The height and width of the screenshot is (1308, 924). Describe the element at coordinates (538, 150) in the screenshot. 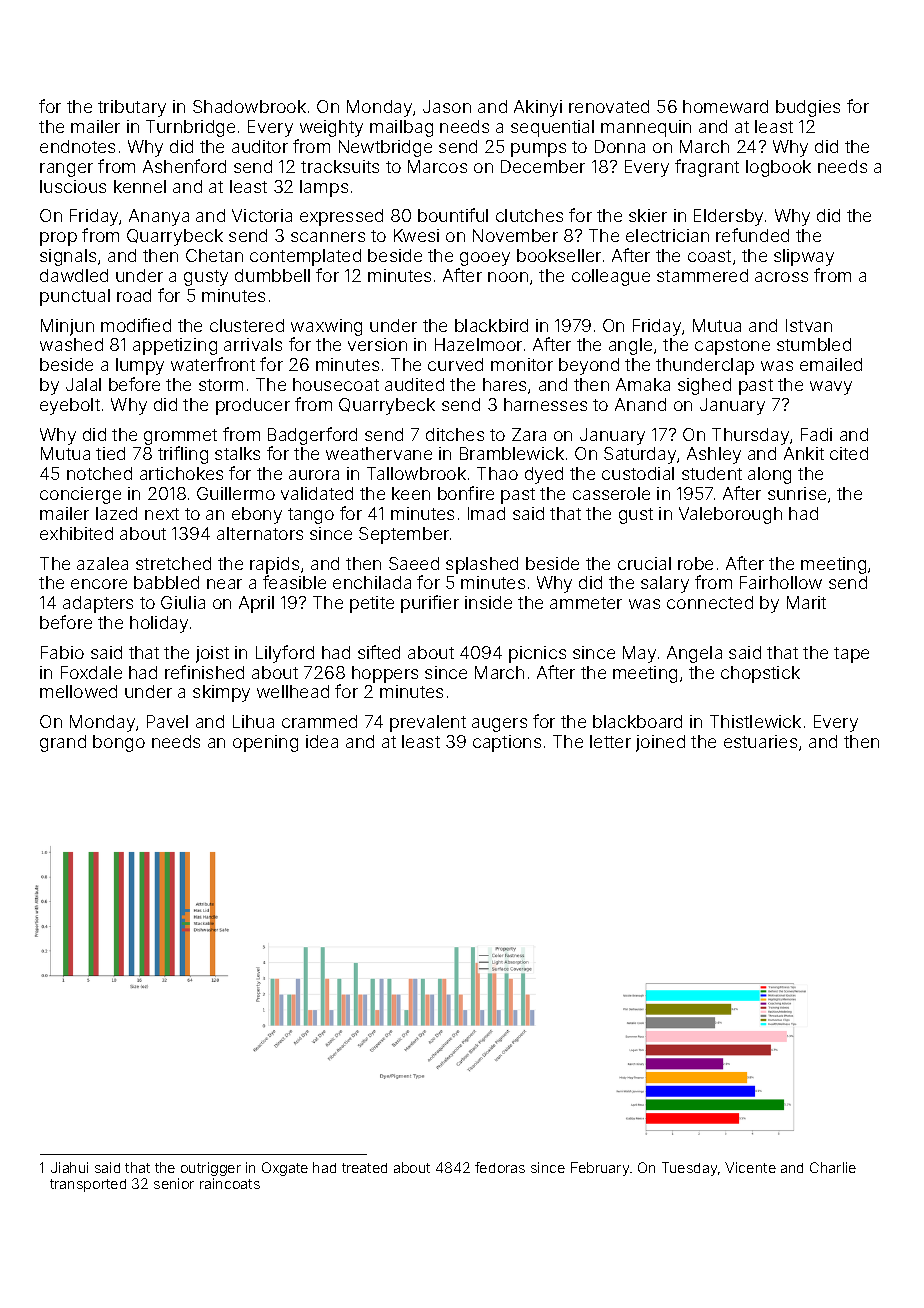

I see `pumps` at that location.
